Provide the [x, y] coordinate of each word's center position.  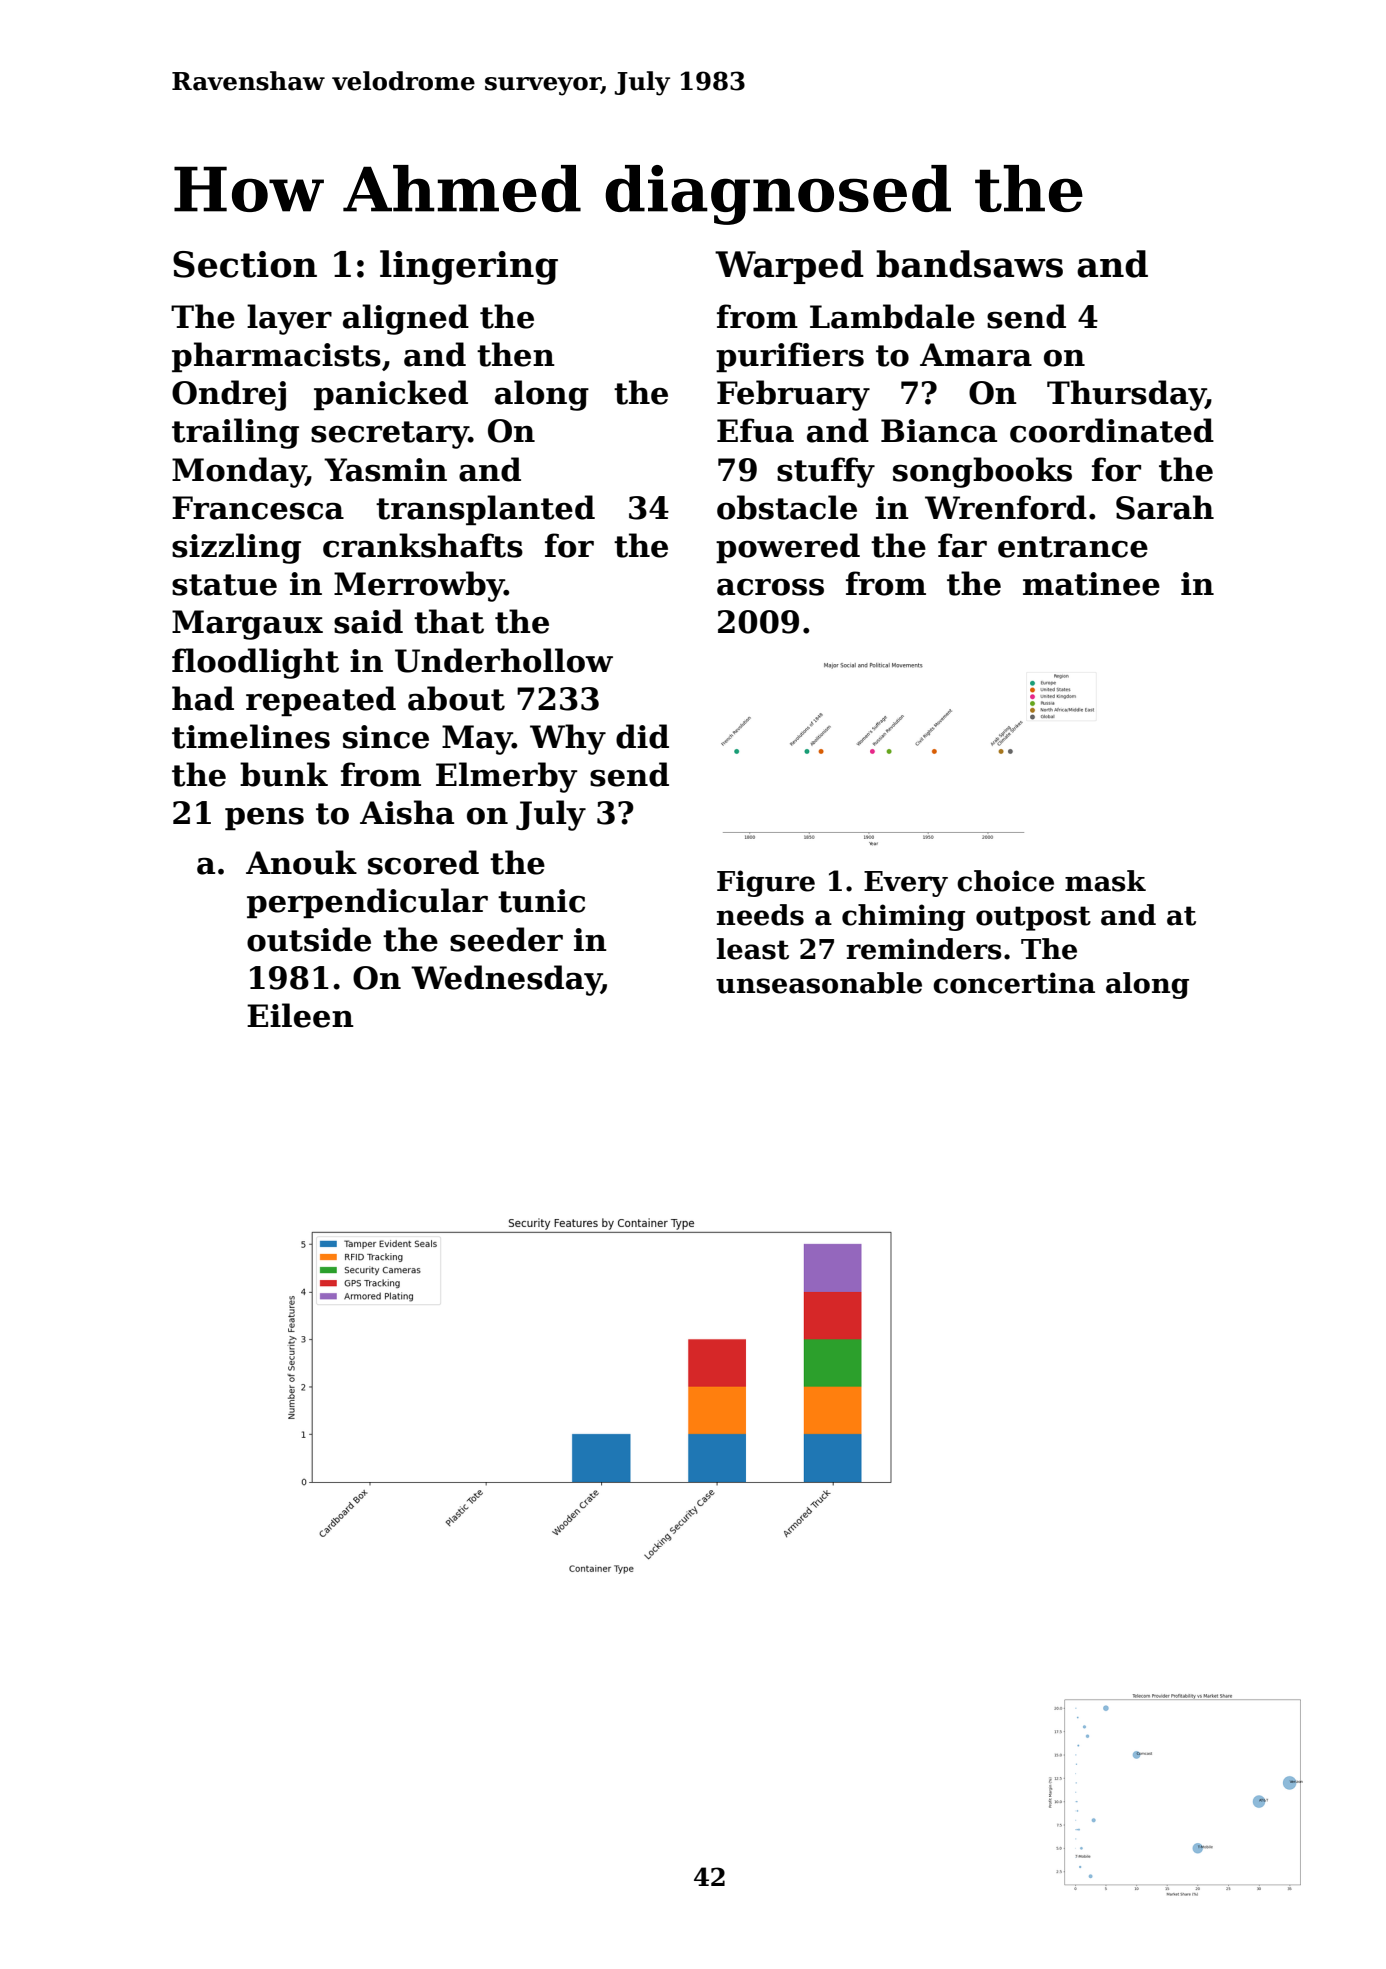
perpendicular [367, 903]
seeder [506, 939]
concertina [1014, 983]
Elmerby [507, 777]
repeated [321, 701]
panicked [391, 395]
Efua [755, 430]
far [962, 545]
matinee [1091, 584]
